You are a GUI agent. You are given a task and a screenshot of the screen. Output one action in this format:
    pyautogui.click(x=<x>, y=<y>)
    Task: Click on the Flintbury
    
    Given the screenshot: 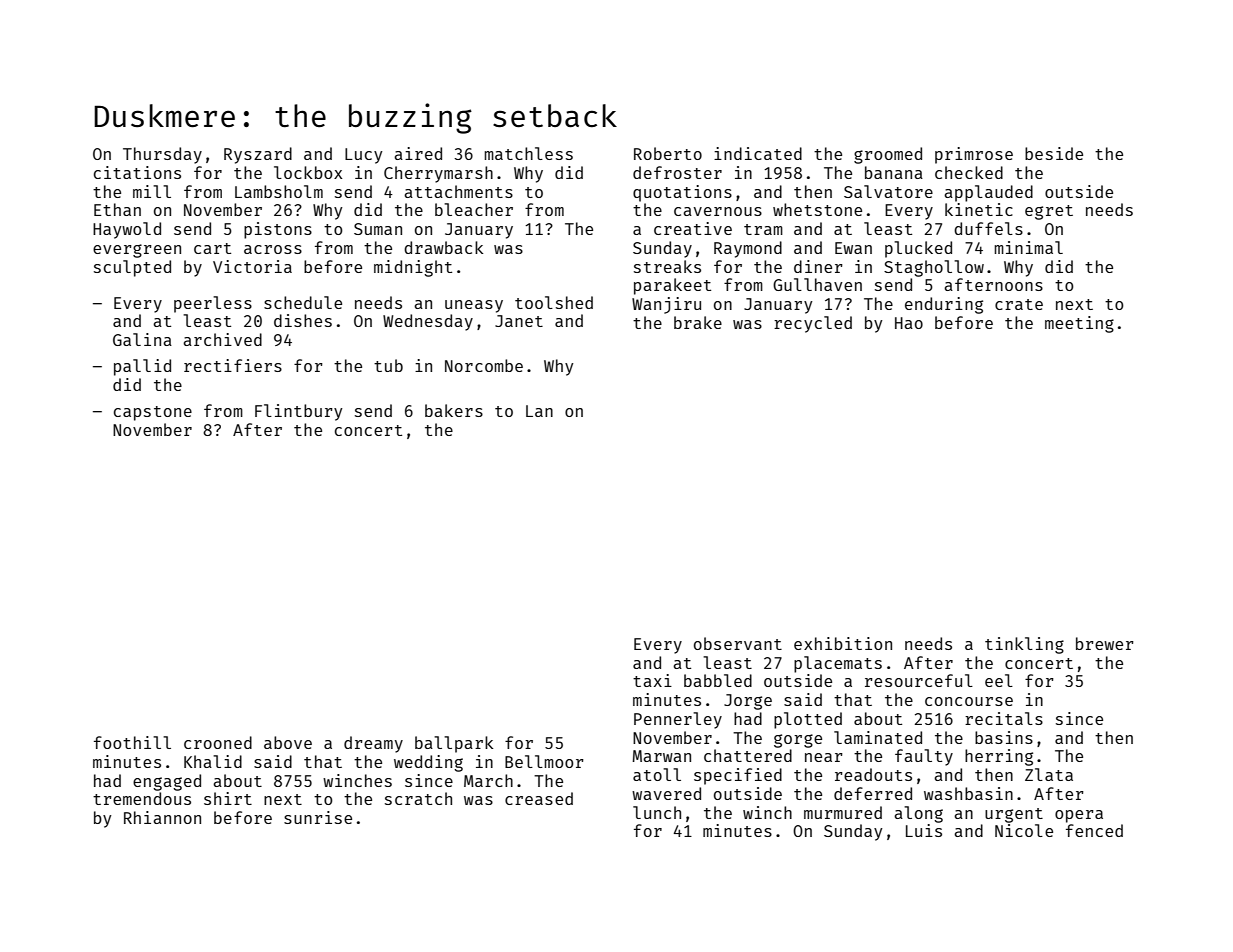 What is the action you would take?
    pyautogui.click(x=298, y=412)
